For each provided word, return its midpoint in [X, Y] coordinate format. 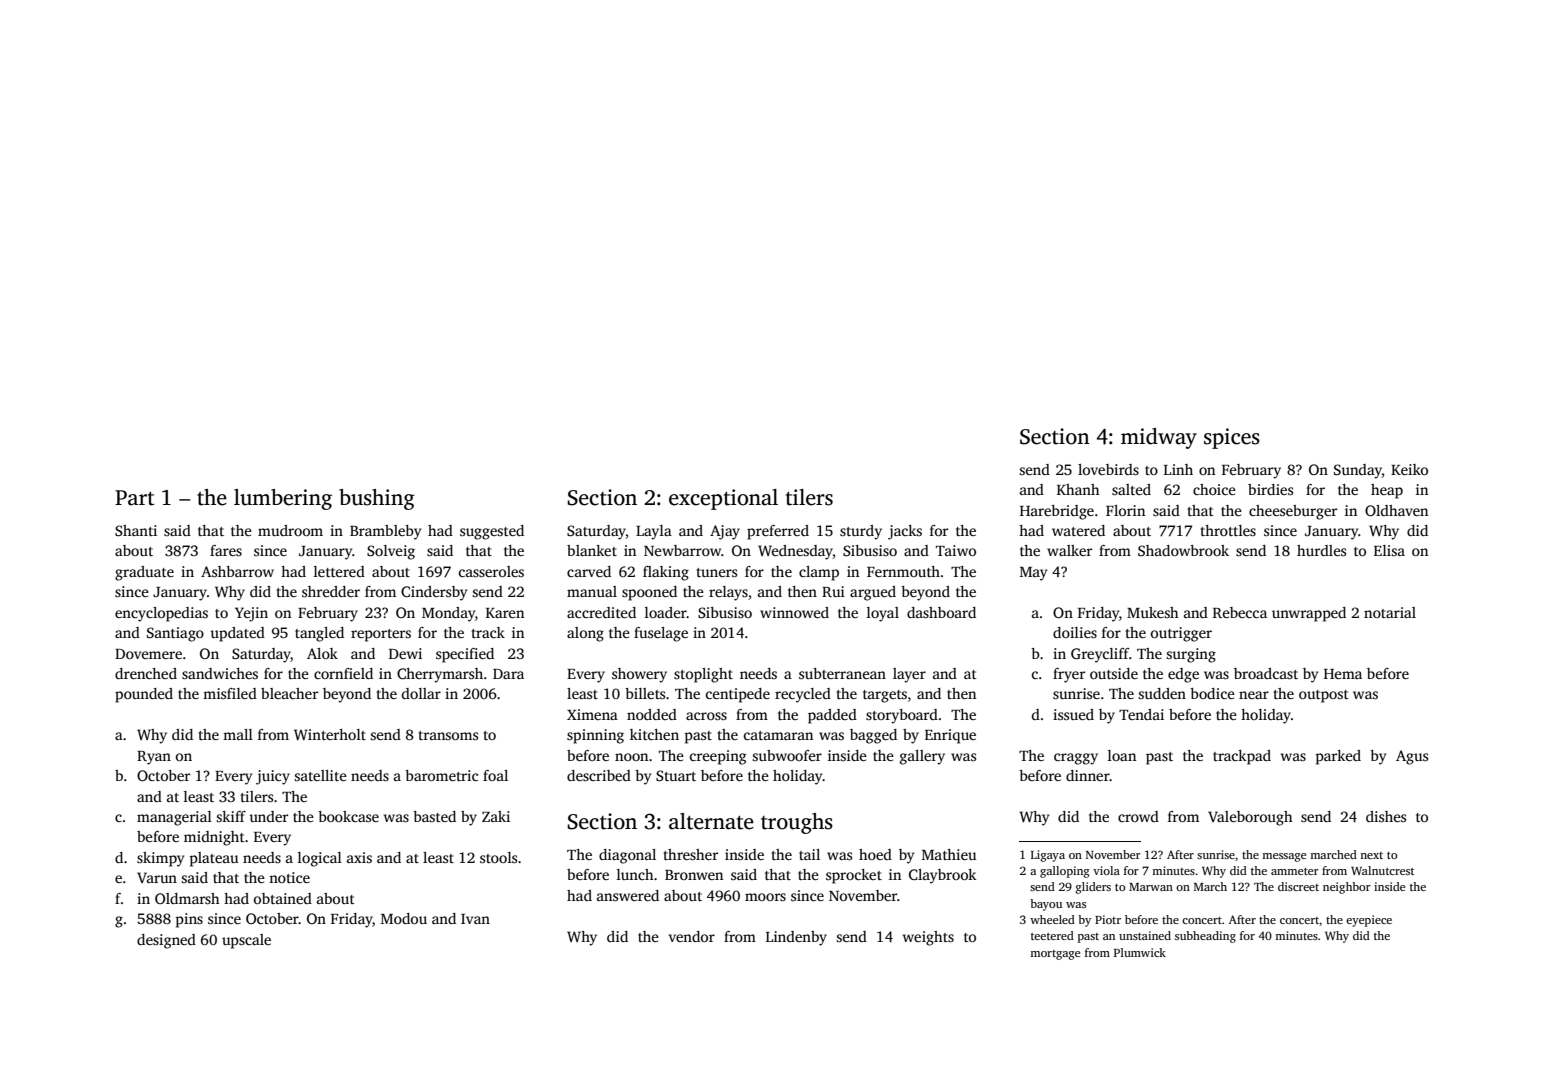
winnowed [794, 612]
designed [166, 941]
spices [1232, 438]
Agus [1412, 757]
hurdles [1321, 550]
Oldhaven [1396, 510]
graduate [144, 573]
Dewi [405, 653]
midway [1159, 438]
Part [134, 498]
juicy [273, 777]
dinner [1088, 775]
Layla [654, 532]
